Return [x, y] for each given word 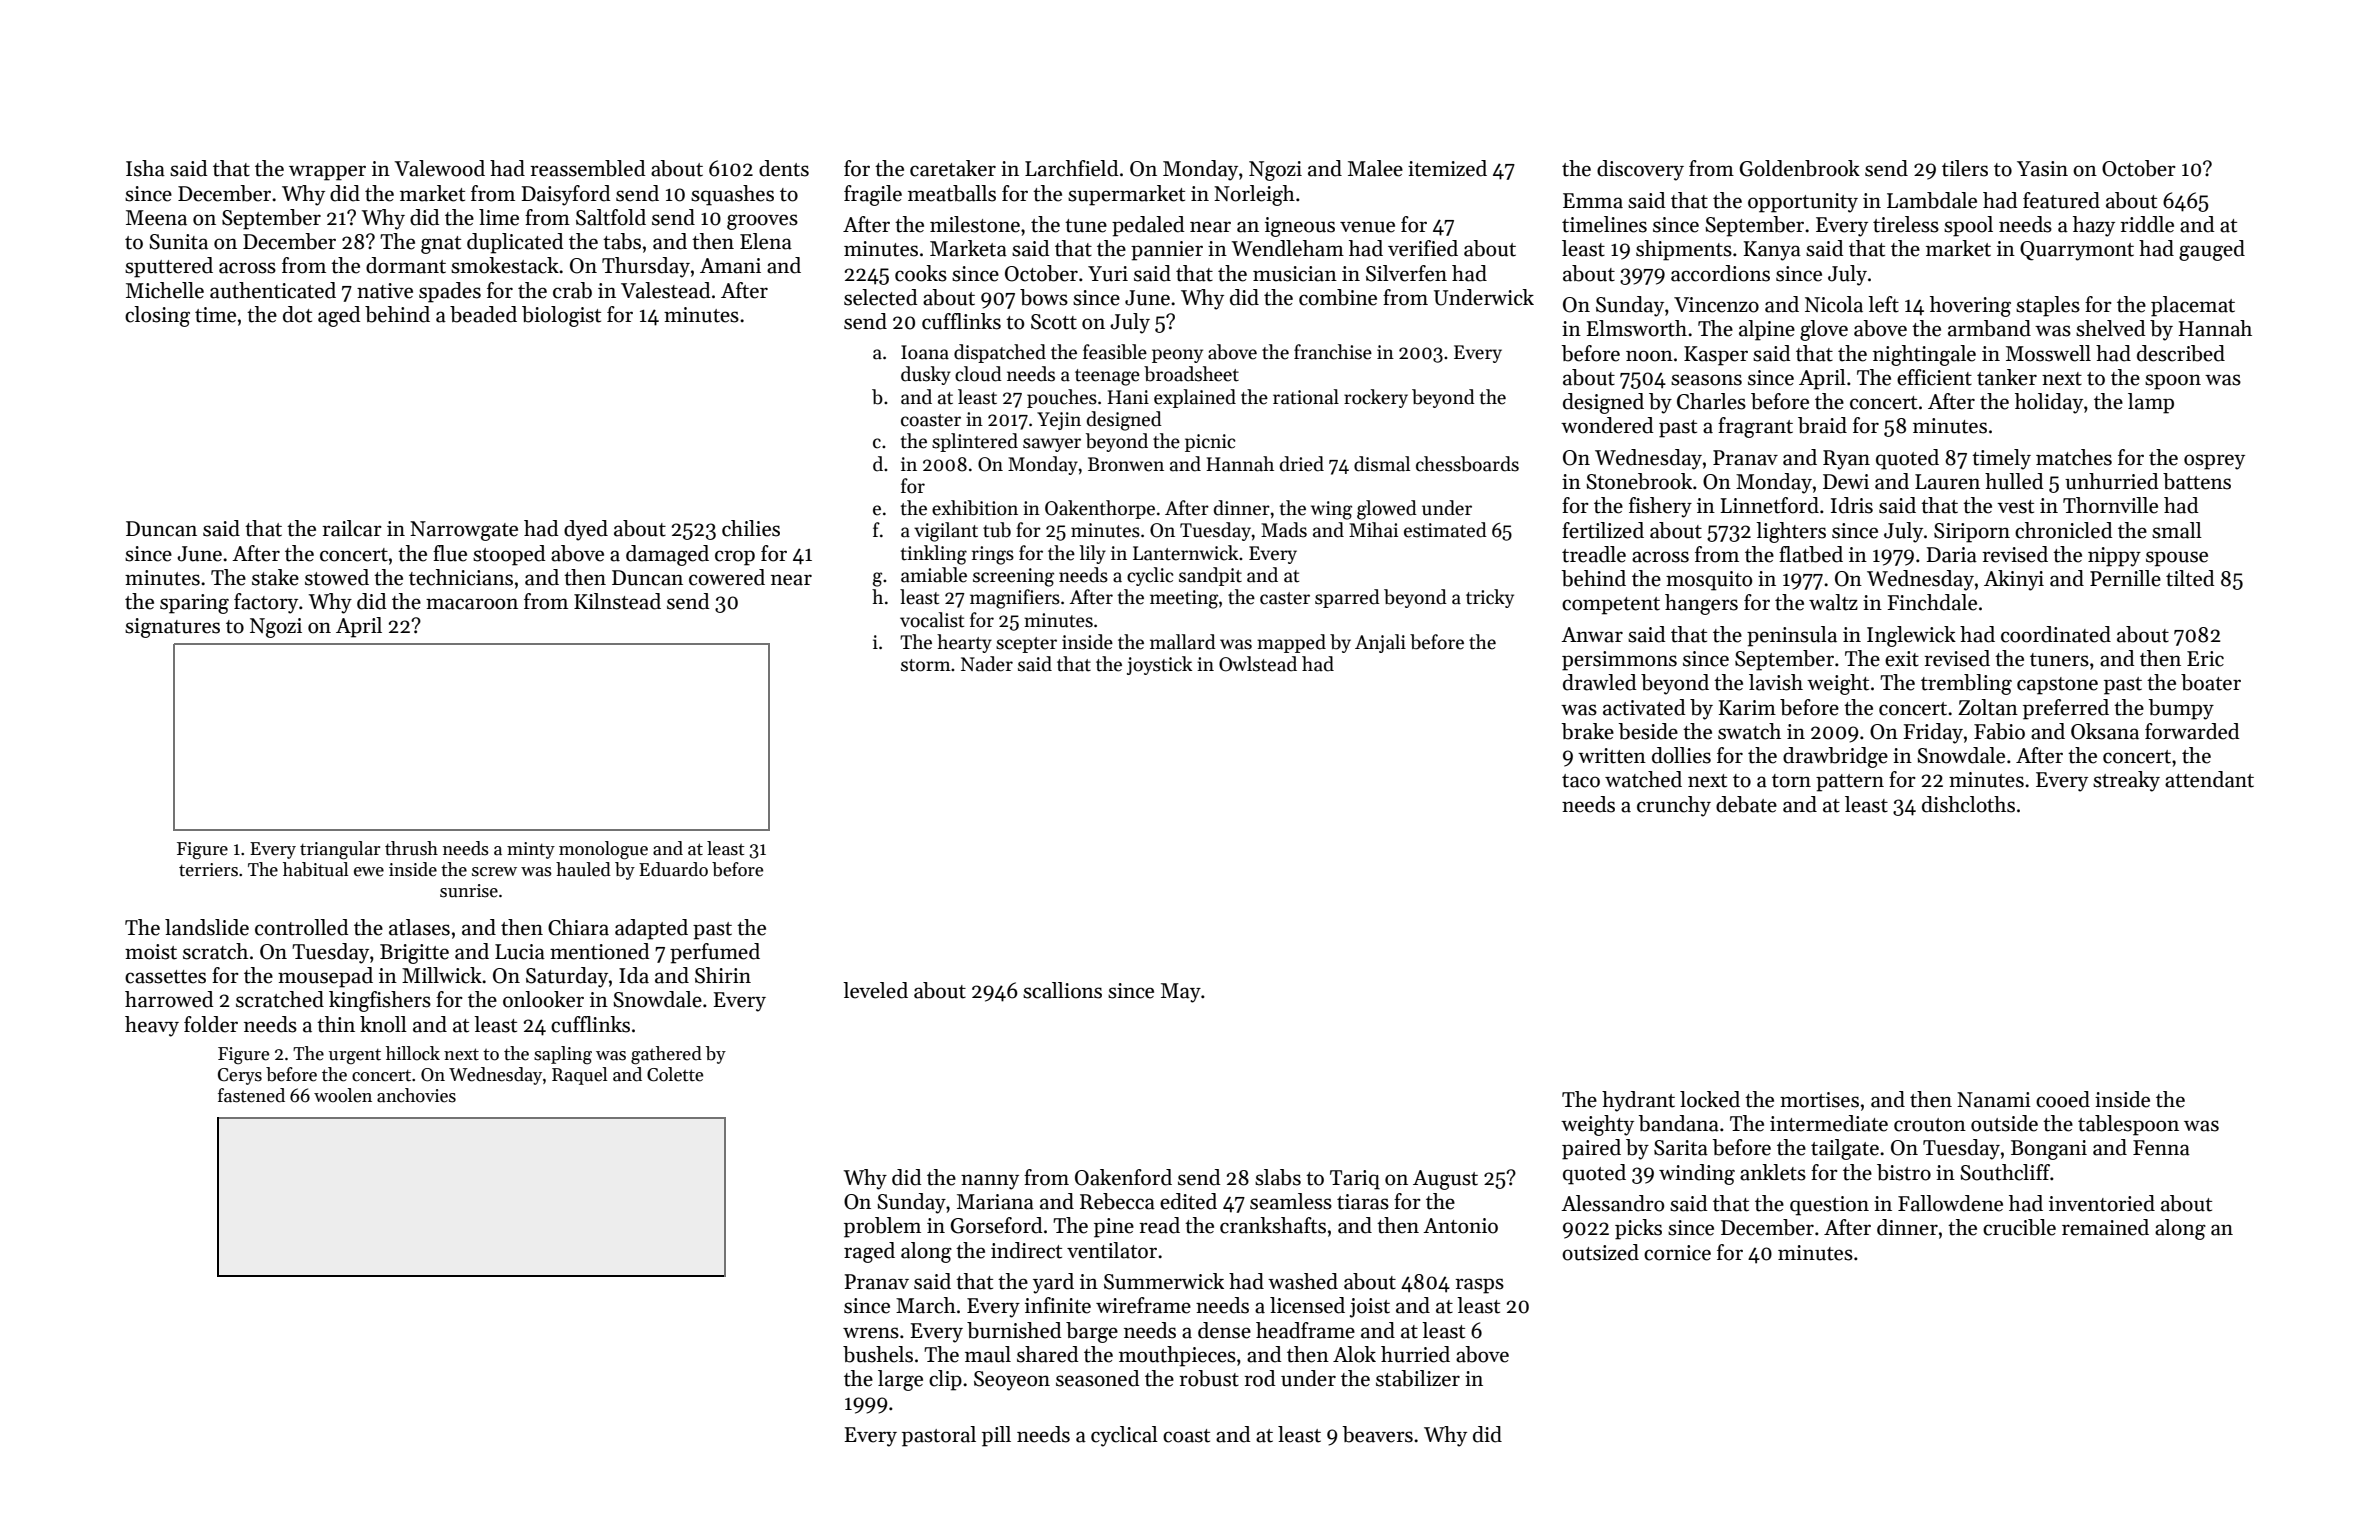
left [1883, 304]
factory [266, 603]
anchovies [416, 1095]
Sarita [1681, 1148]
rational [1306, 397]
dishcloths [1968, 804]
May [1181, 993]
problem [882, 1227]
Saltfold [611, 217]
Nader [987, 664]
